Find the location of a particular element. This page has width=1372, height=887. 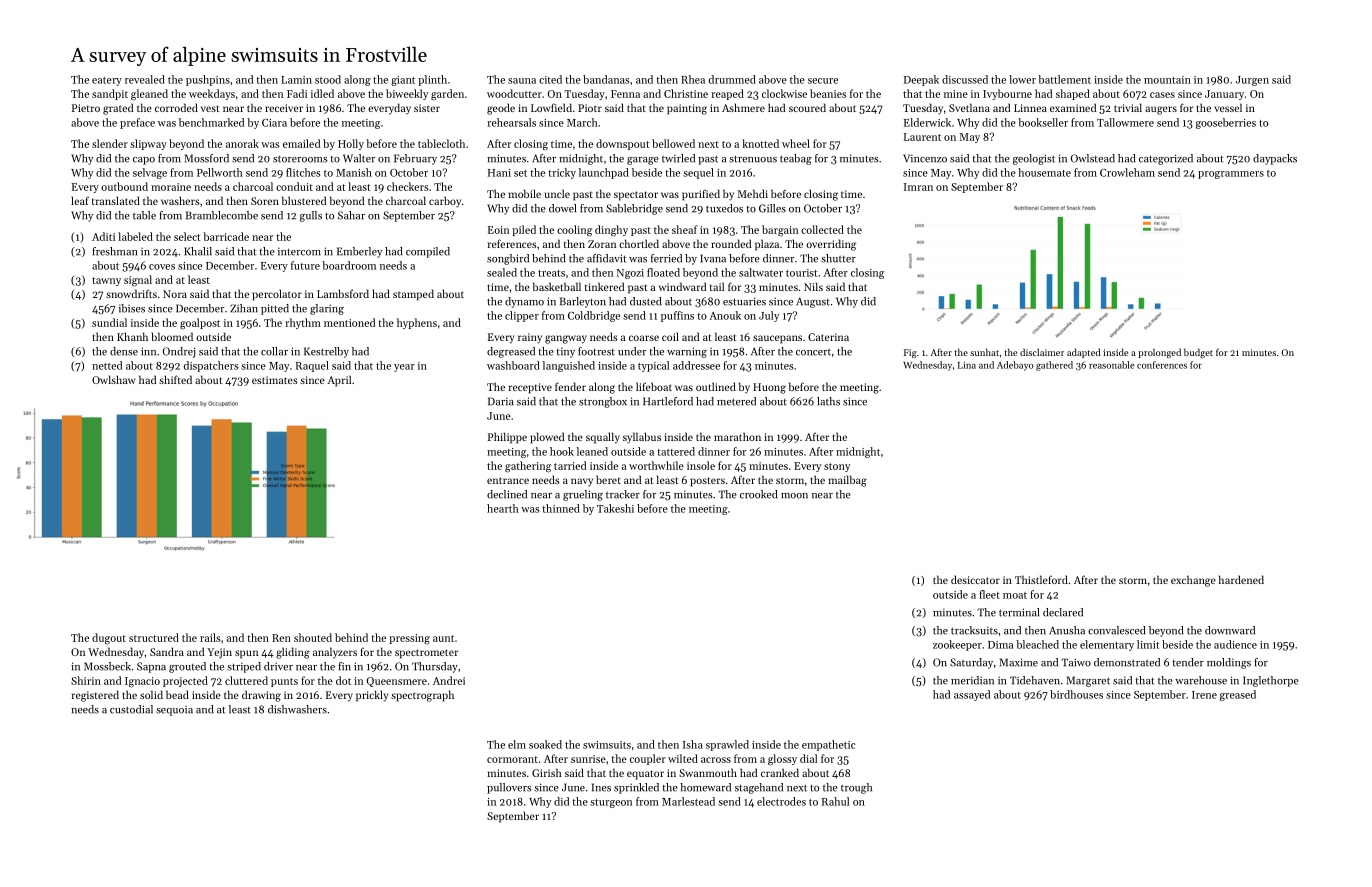

coves is located at coordinates (162, 267).
